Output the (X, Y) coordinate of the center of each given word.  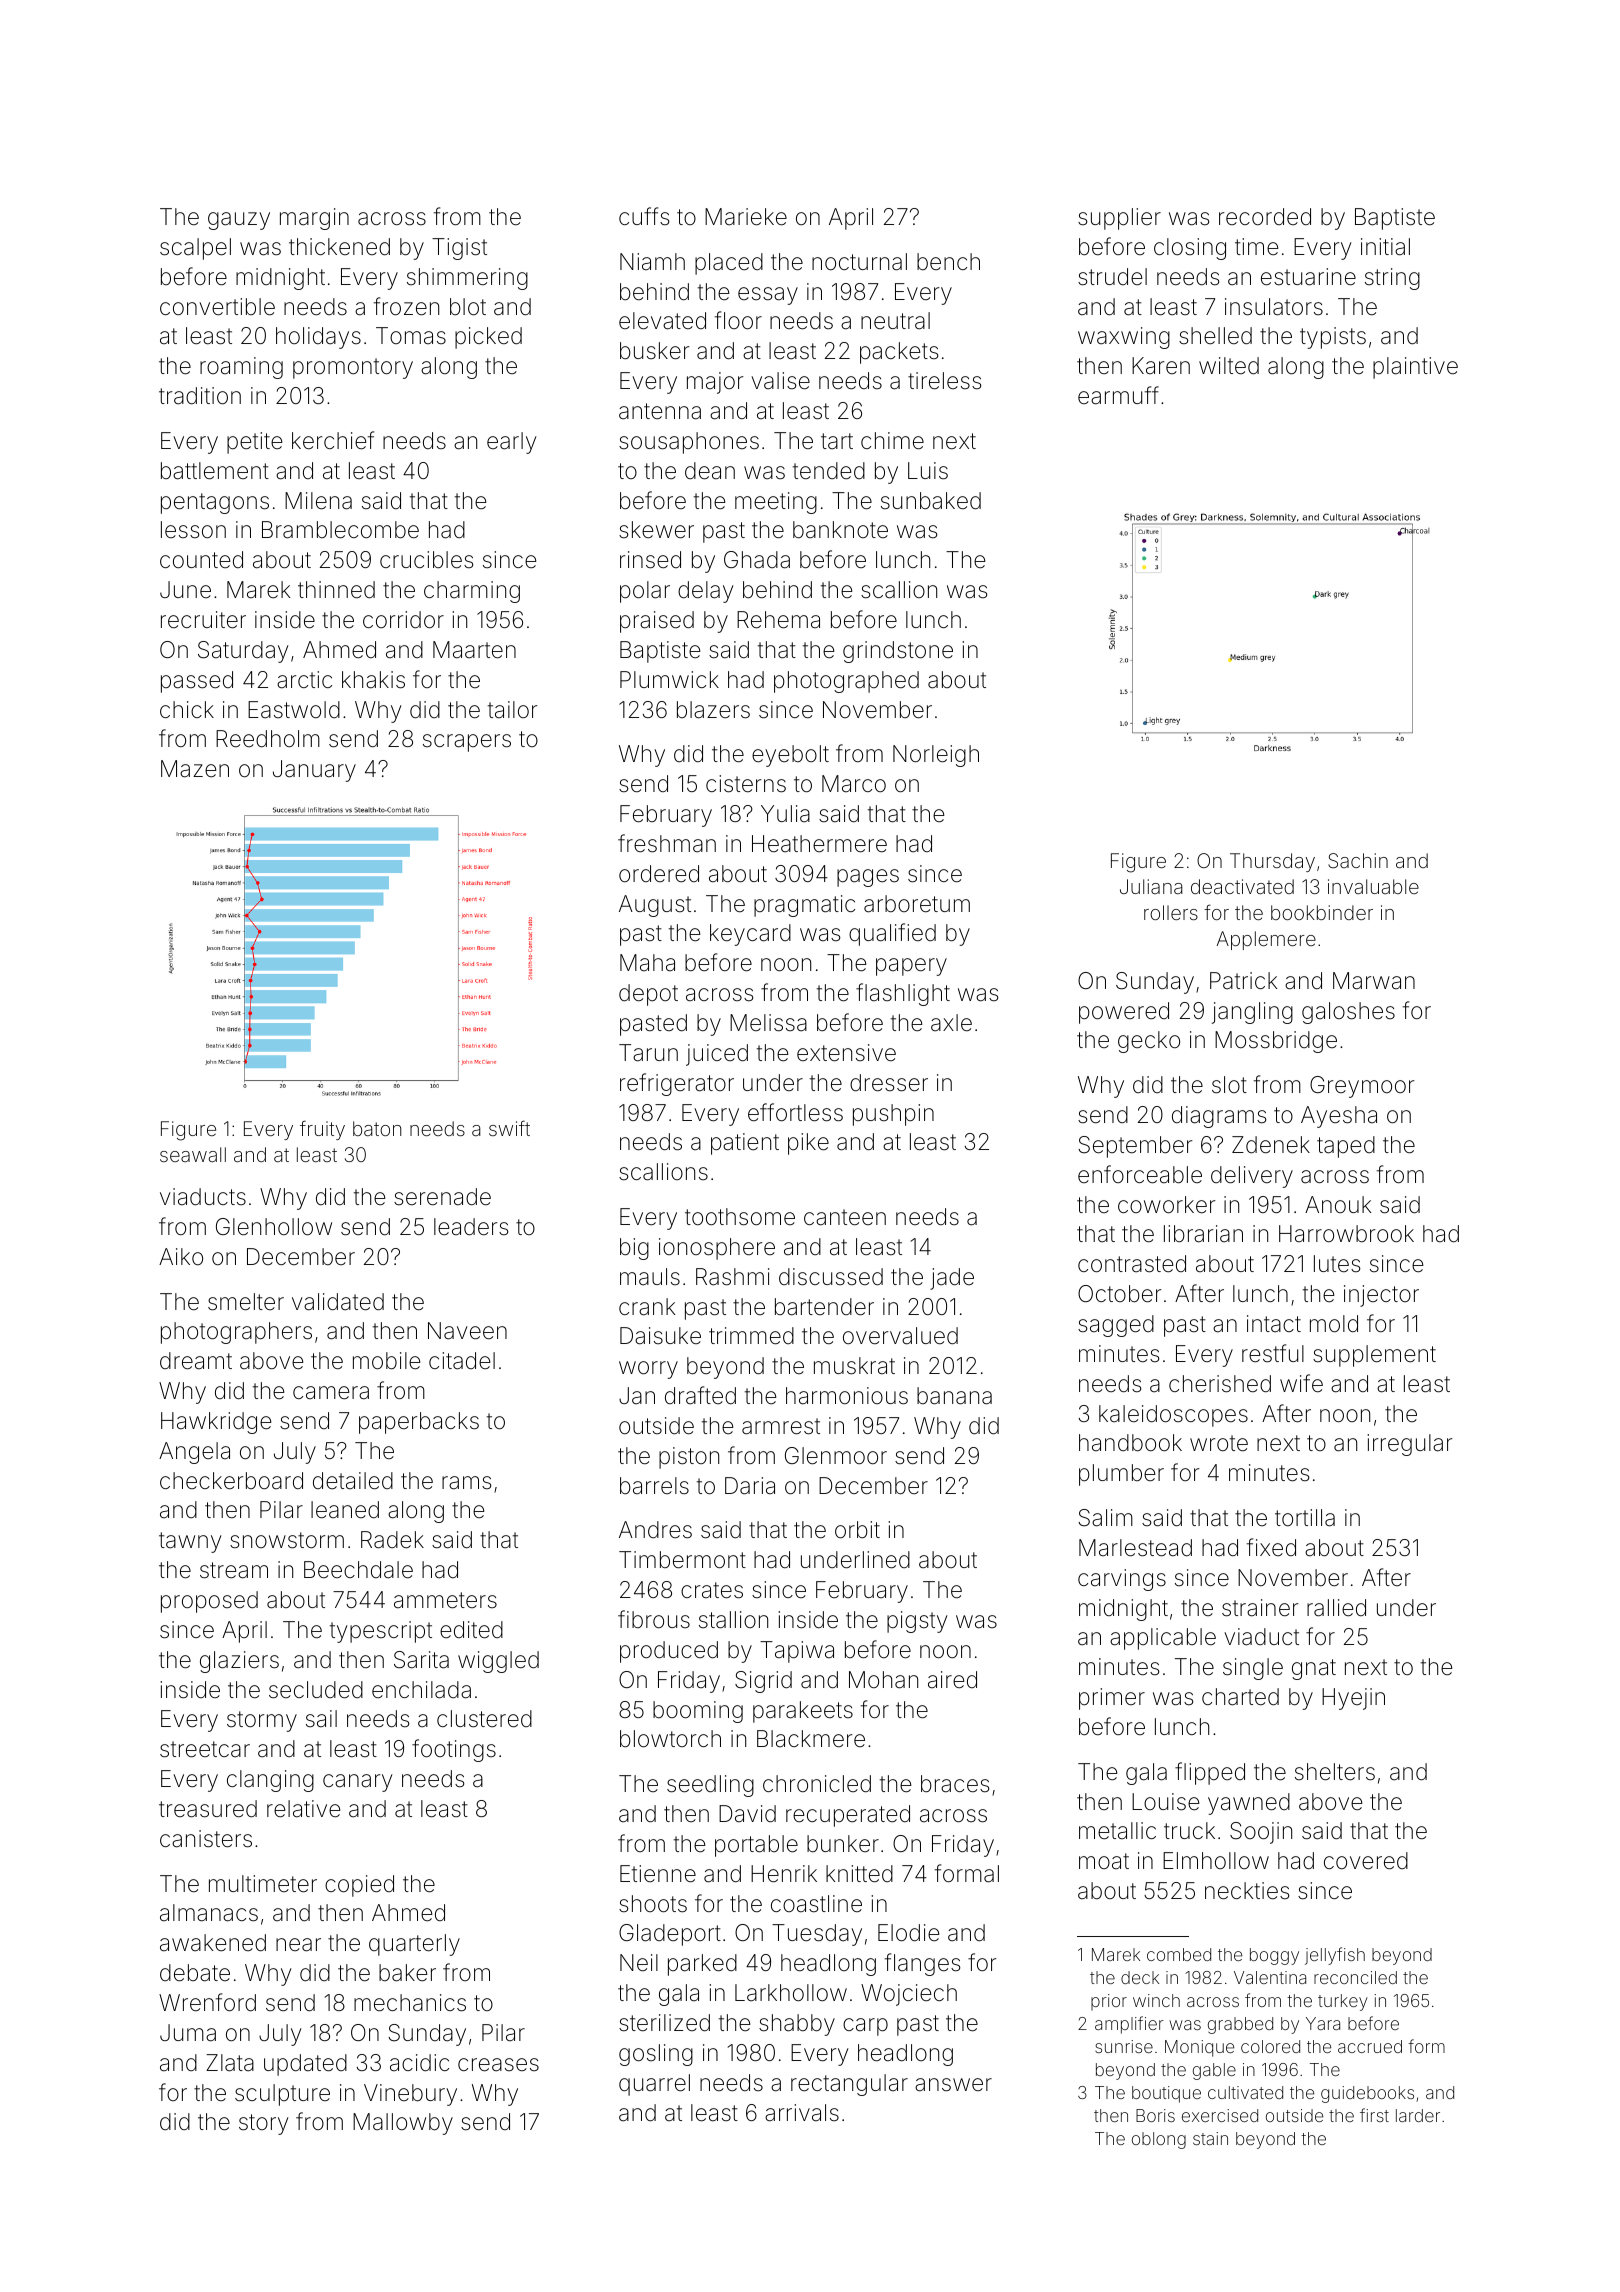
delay (706, 592)
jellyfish (1335, 1956)
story (264, 2124)
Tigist (459, 249)
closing (1190, 249)
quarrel (654, 2085)
